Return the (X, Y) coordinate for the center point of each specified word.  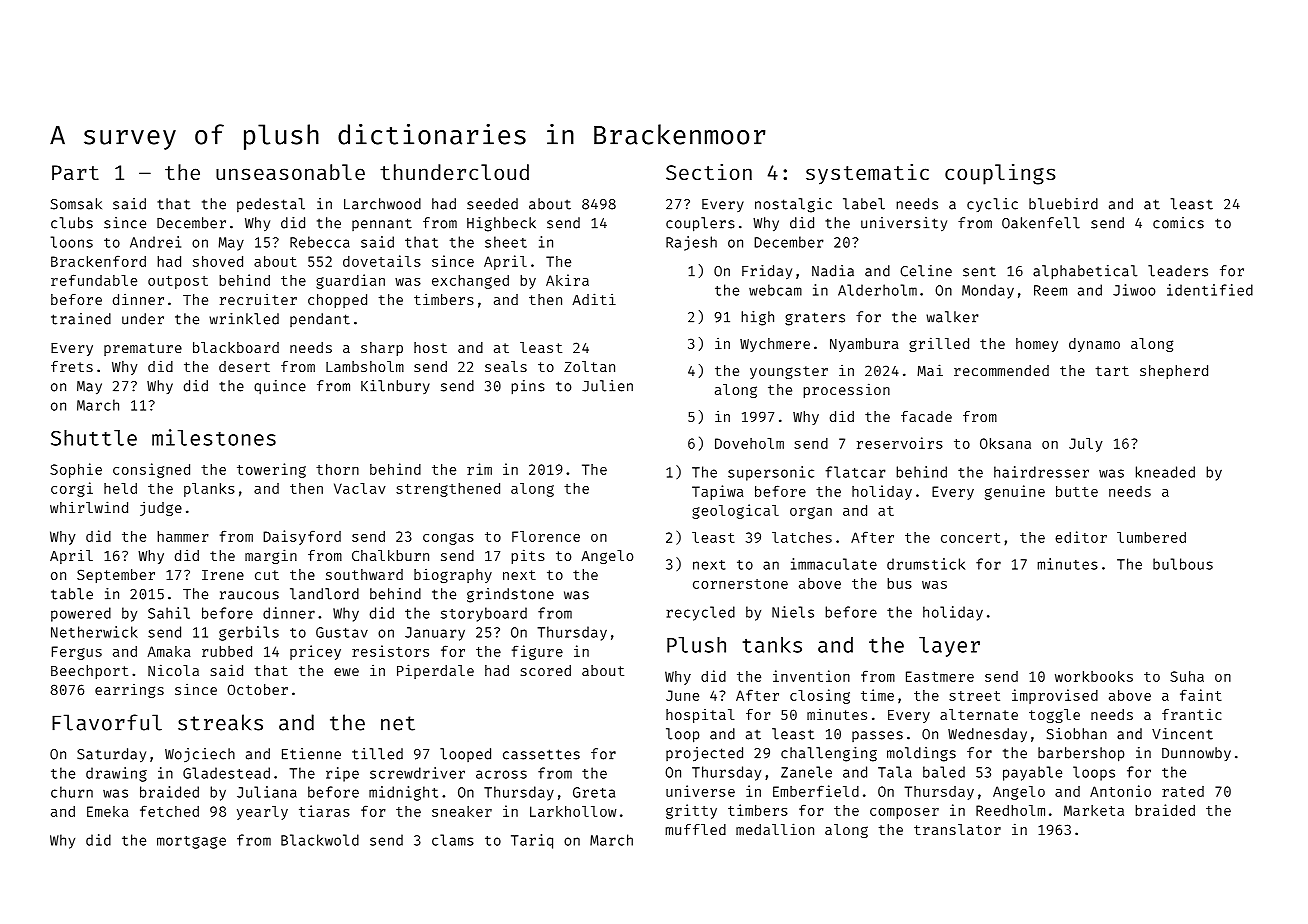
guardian (350, 281)
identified (1210, 290)
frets (72, 366)
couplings (1000, 174)
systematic (867, 174)
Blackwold (320, 840)
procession (846, 390)
